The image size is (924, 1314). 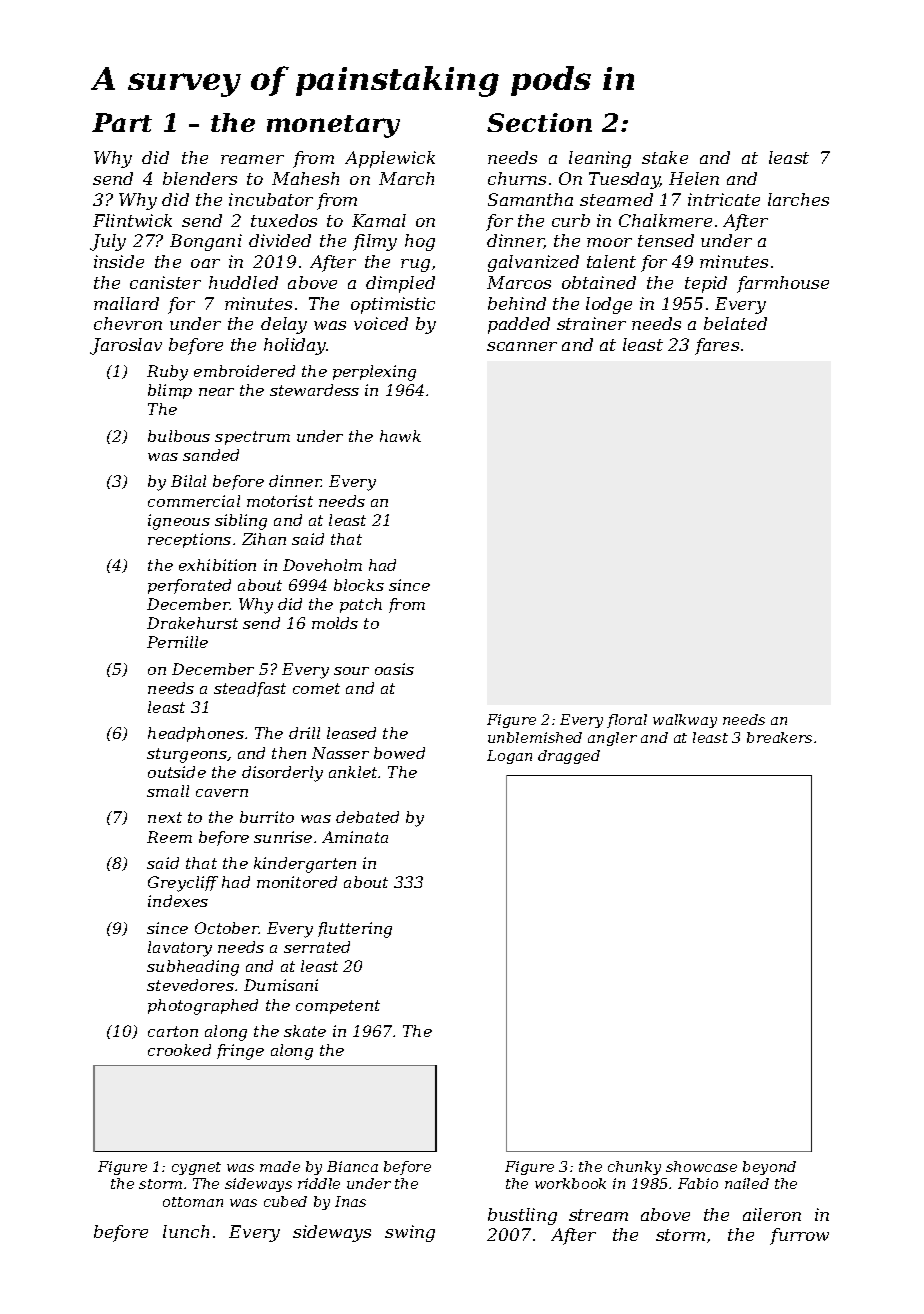 What do you see at coordinates (355, 930) in the page?
I see `fluttering` at bounding box center [355, 930].
